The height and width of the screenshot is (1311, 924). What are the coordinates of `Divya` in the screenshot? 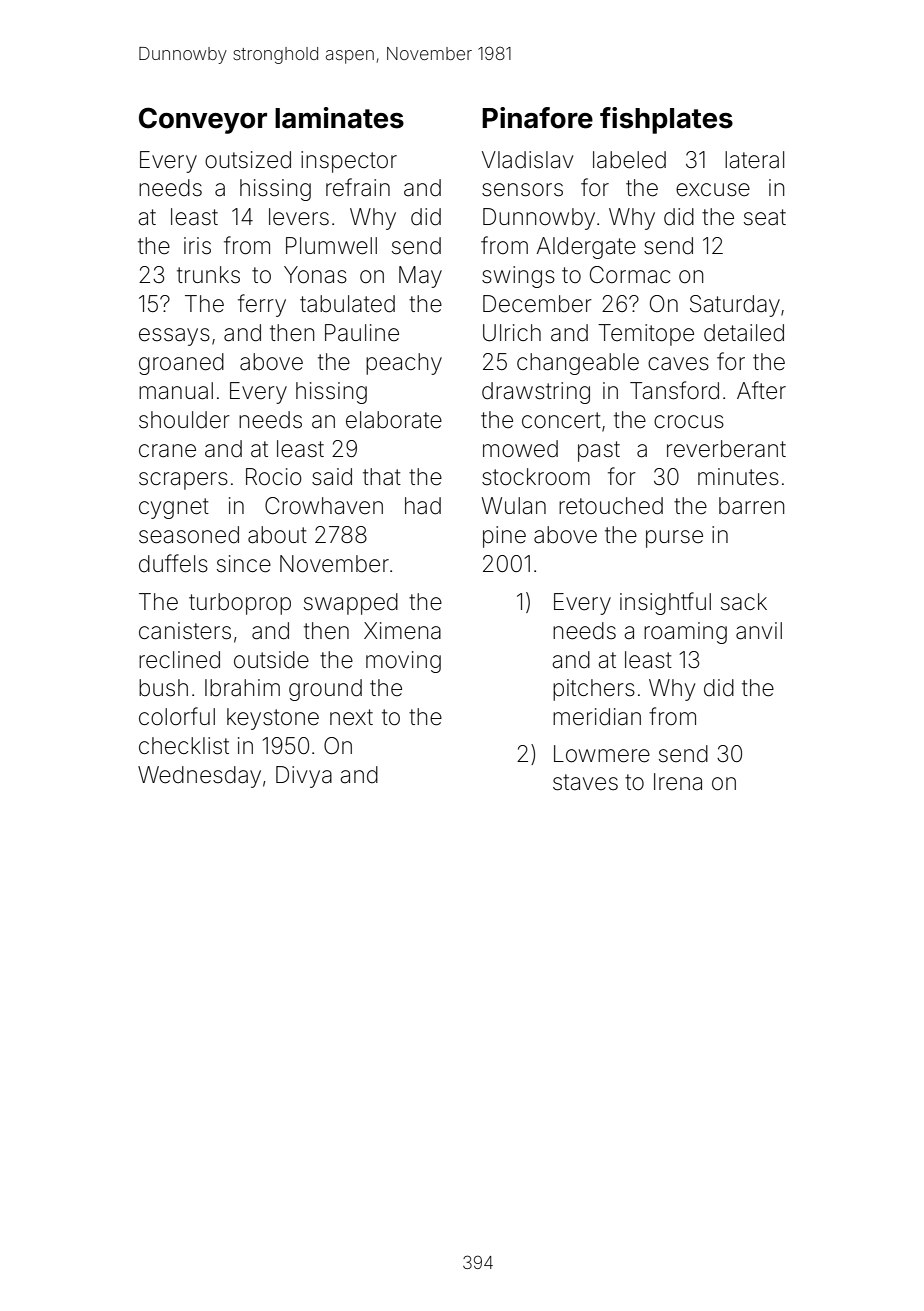 It's located at (304, 777).
